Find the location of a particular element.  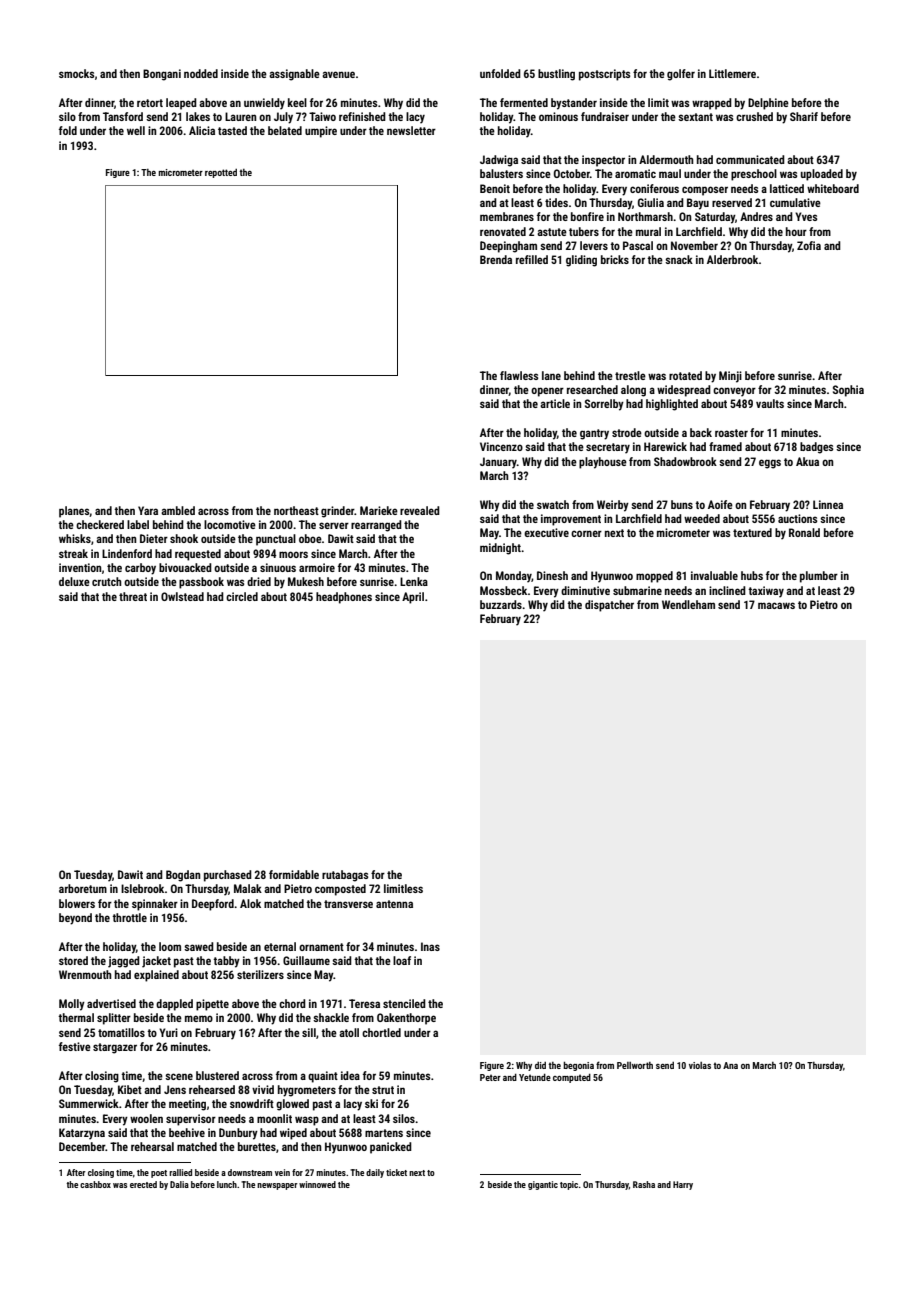

Ana is located at coordinates (730, 1065).
